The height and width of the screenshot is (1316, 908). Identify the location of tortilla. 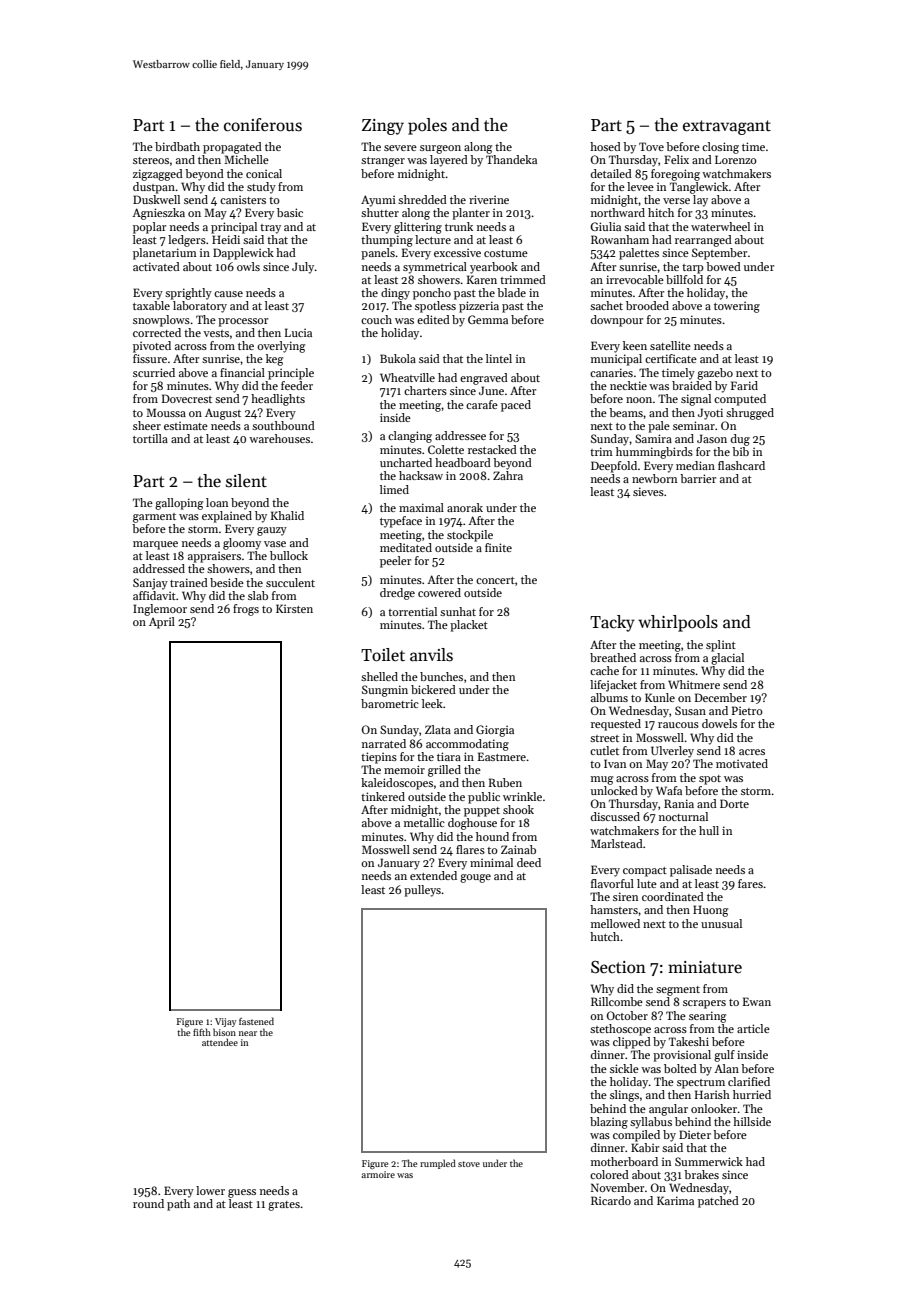
(150, 438).
